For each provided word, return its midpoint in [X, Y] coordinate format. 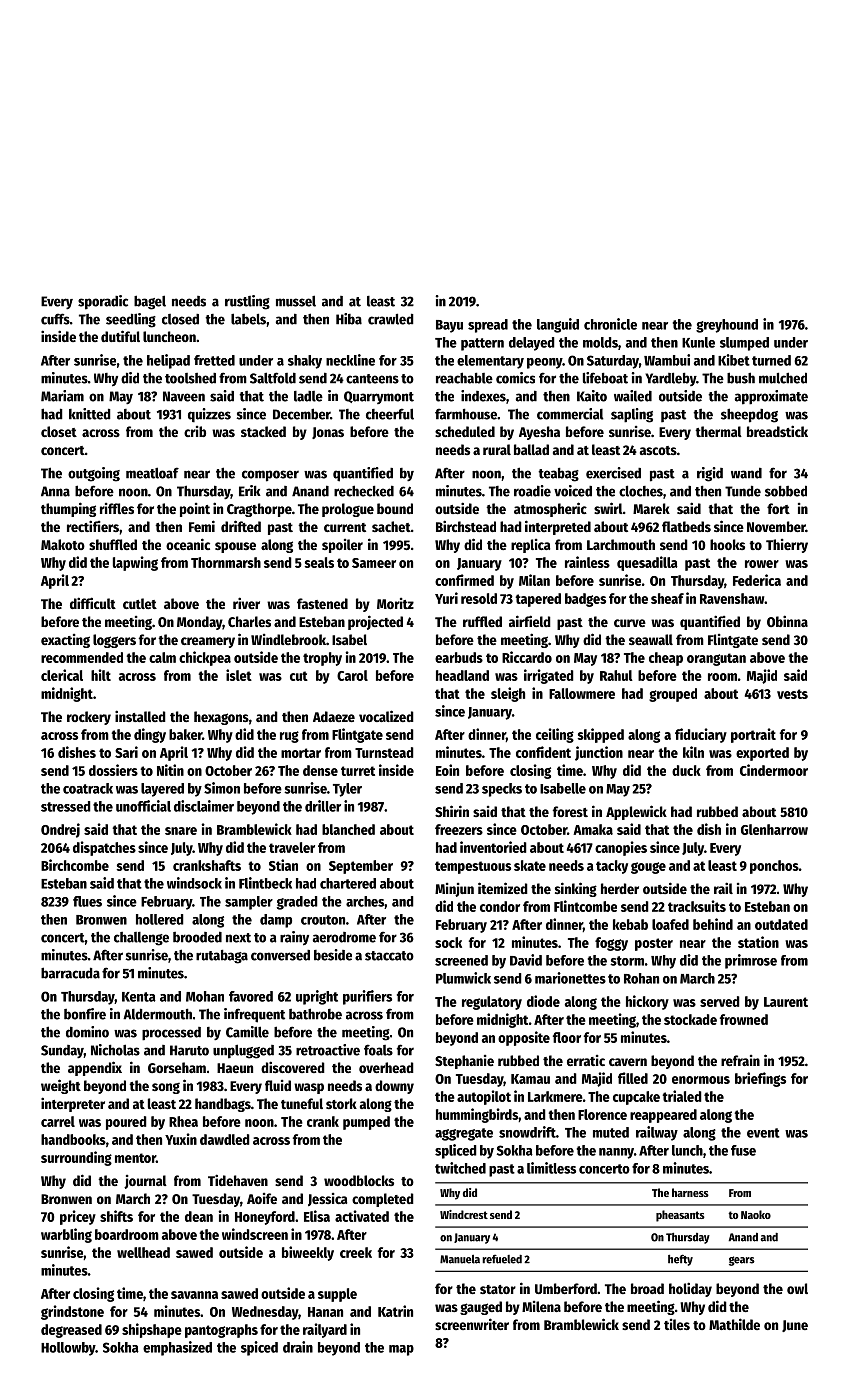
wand [746, 473]
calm [162, 657]
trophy [322, 659]
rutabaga [222, 957]
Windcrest [464, 1214]
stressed [66, 806]
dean [199, 1216]
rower [762, 564]
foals [378, 1050]
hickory [647, 1002]
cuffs [55, 319]
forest [570, 811]
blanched [348, 829]
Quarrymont [379, 397]
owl [797, 1288]
